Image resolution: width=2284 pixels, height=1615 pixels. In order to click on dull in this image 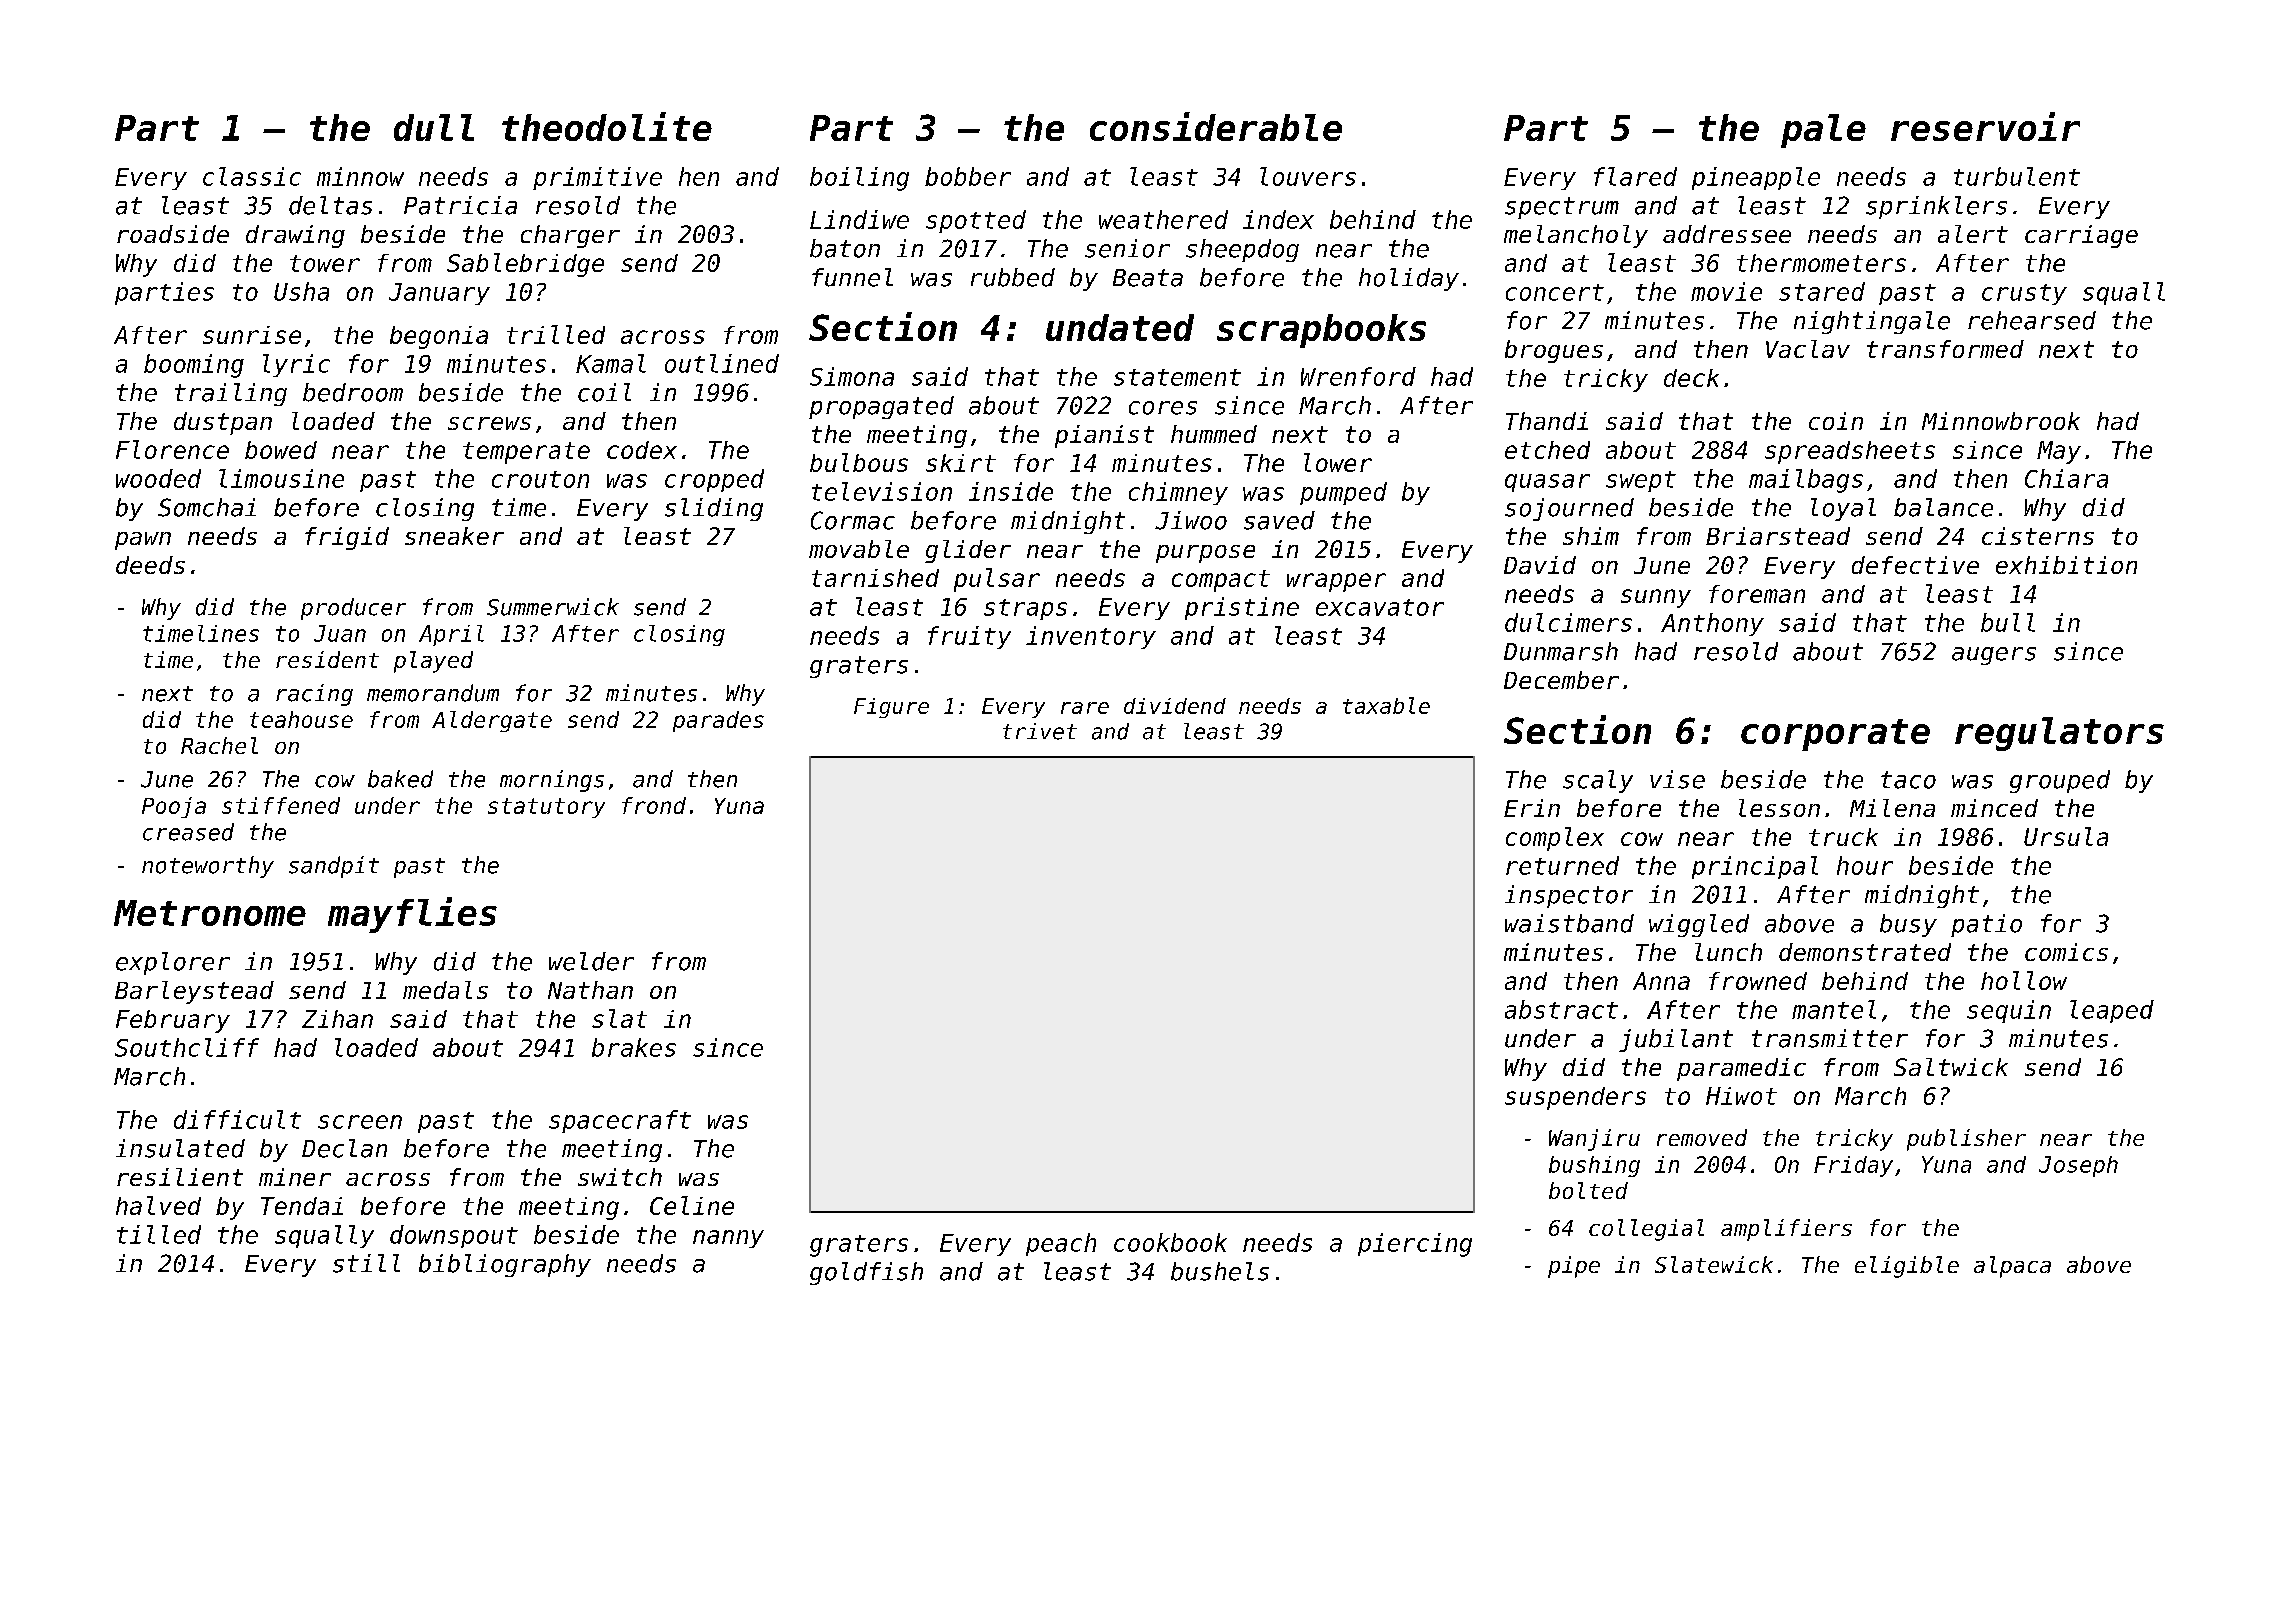, I will do `click(434, 127)`.
